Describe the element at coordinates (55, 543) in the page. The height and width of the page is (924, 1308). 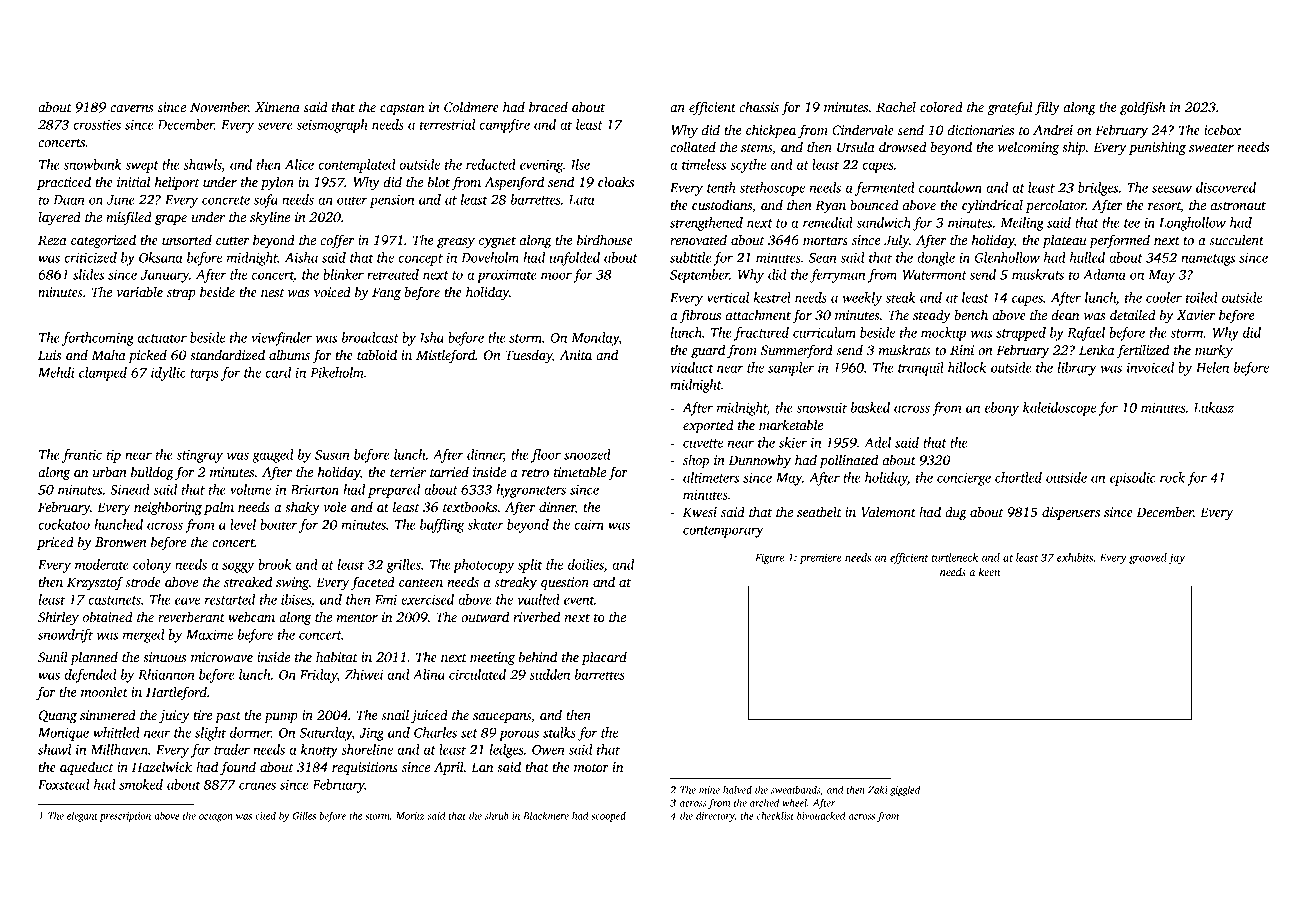
I see `priced` at that location.
